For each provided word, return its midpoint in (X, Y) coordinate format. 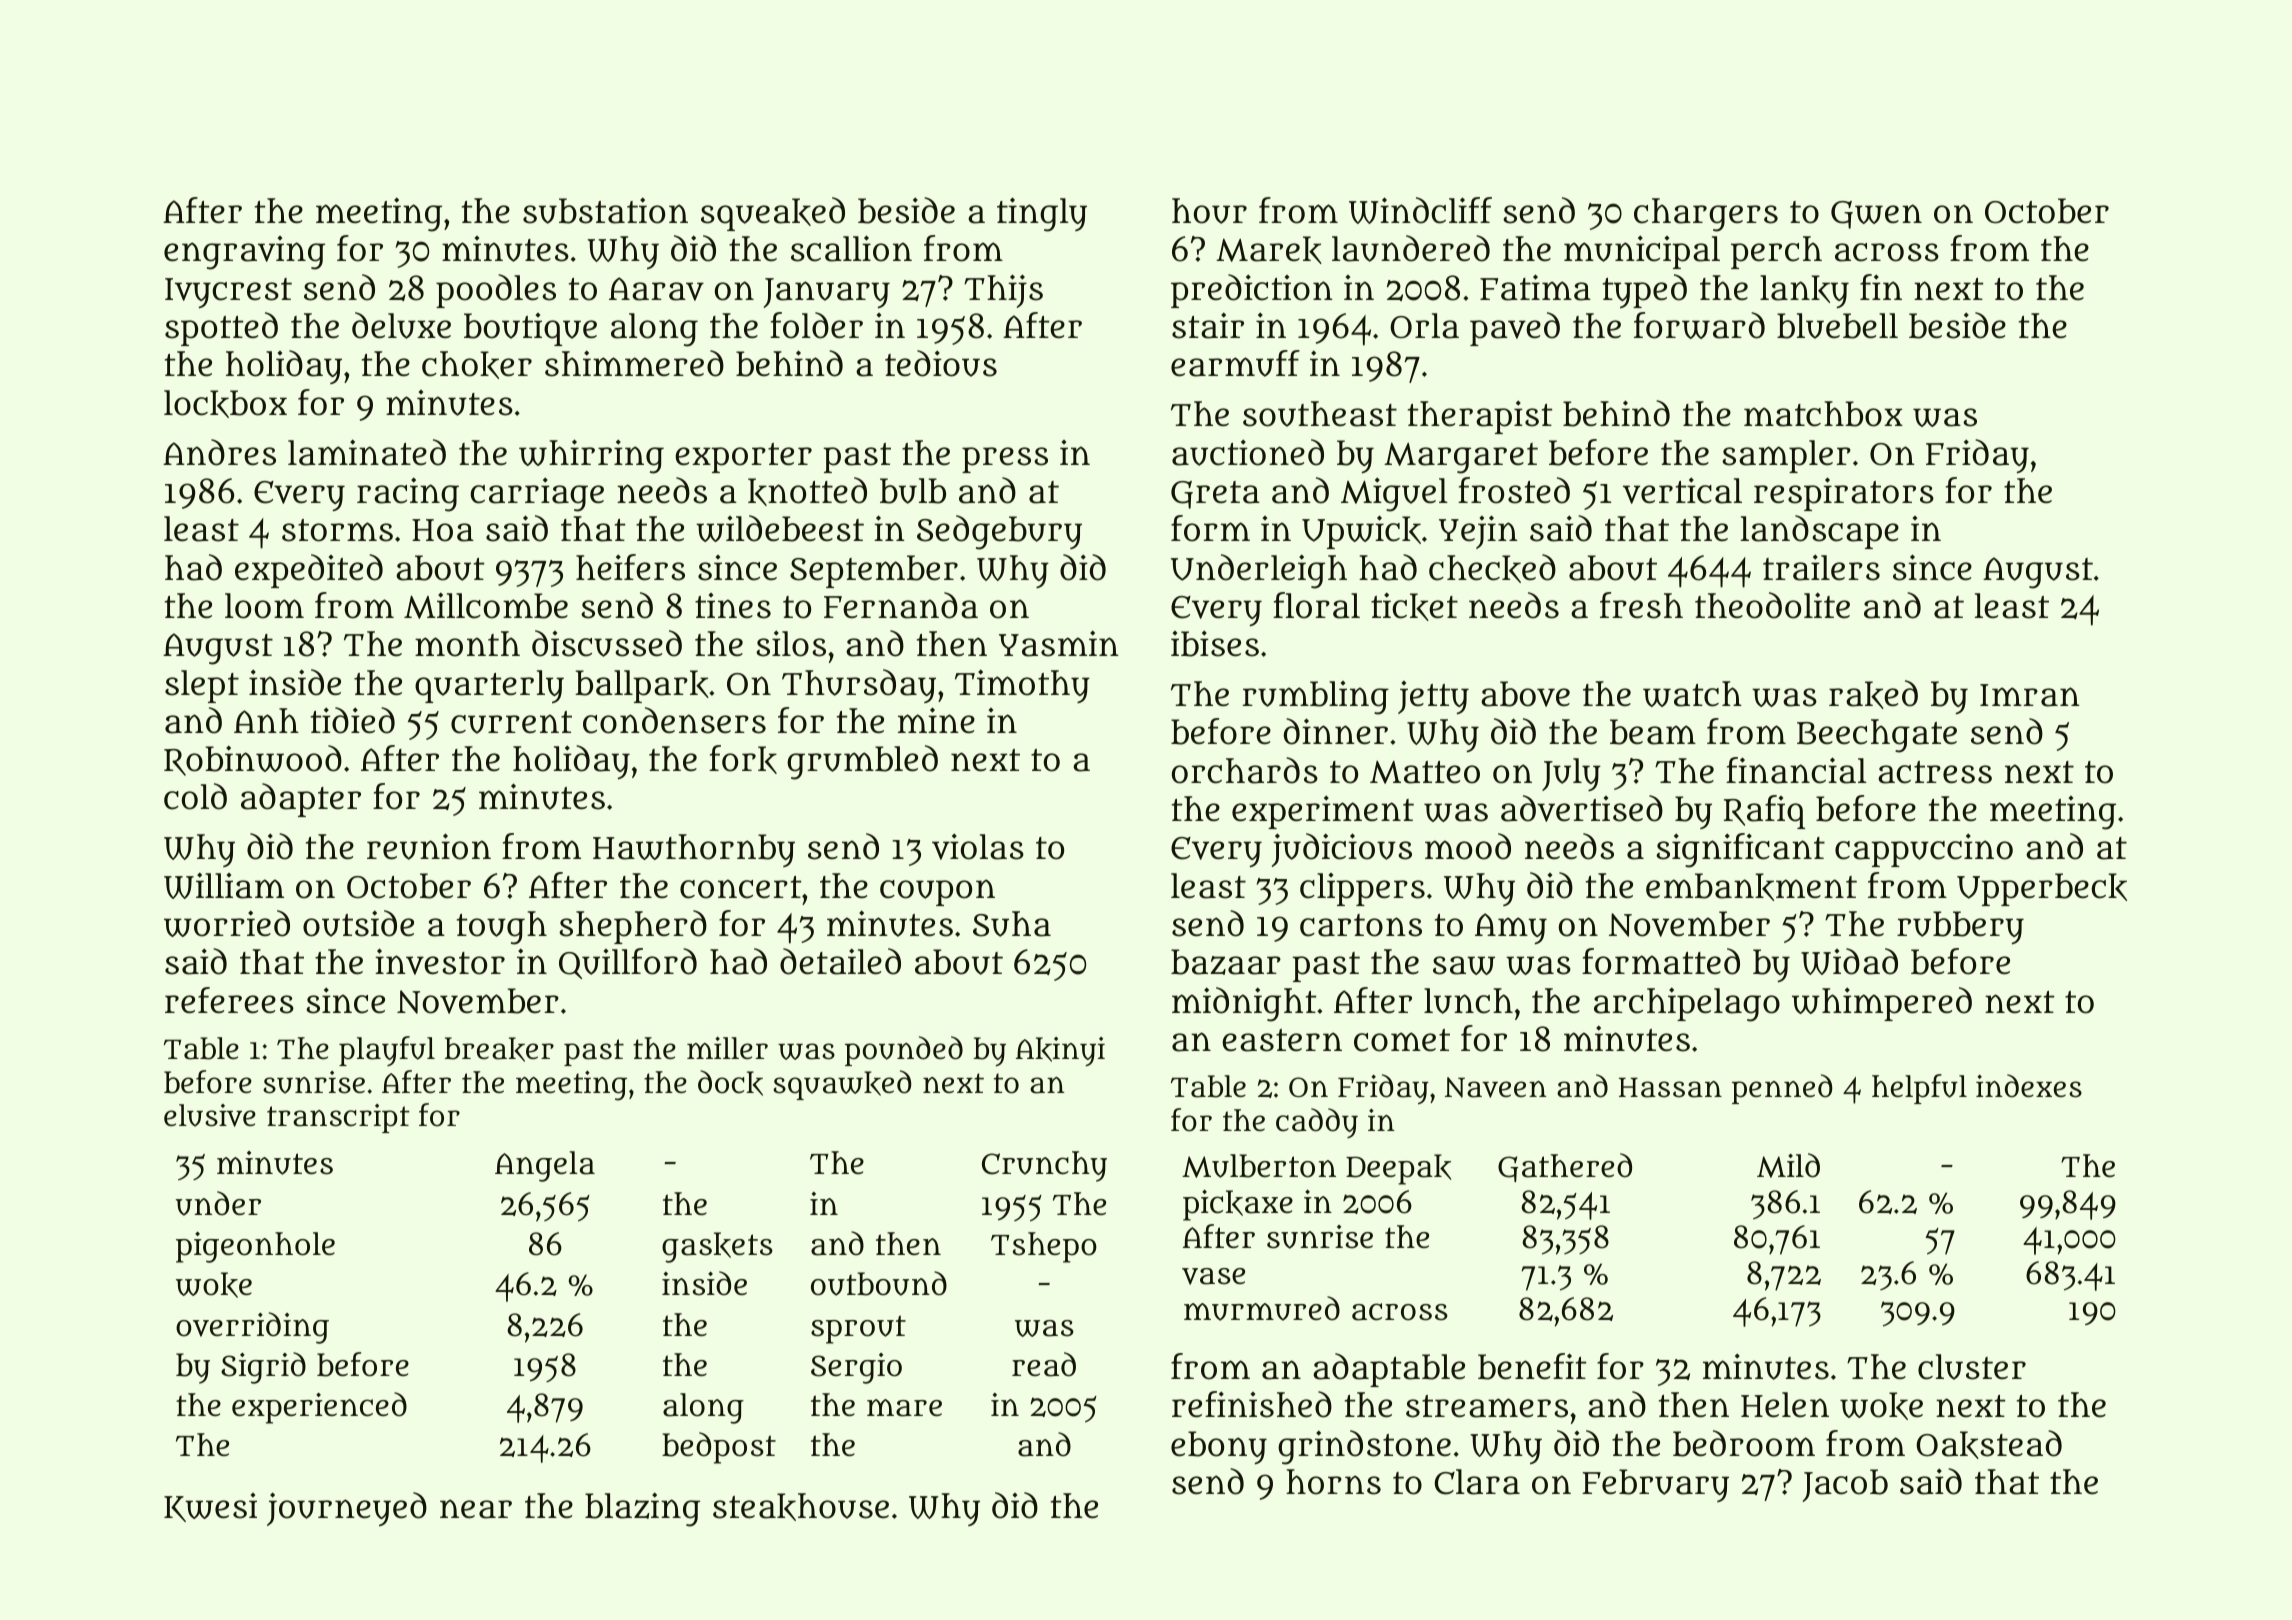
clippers (1362, 889)
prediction (1252, 291)
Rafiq (1764, 812)
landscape (1820, 532)
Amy (1511, 929)
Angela (545, 1166)
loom (264, 606)
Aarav (656, 289)
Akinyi (1060, 1051)
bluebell (1837, 326)
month (467, 644)
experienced (319, 1408)
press (1005, 460)
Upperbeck (2042, 889)
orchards (1245, 770)
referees (229, 1000)
